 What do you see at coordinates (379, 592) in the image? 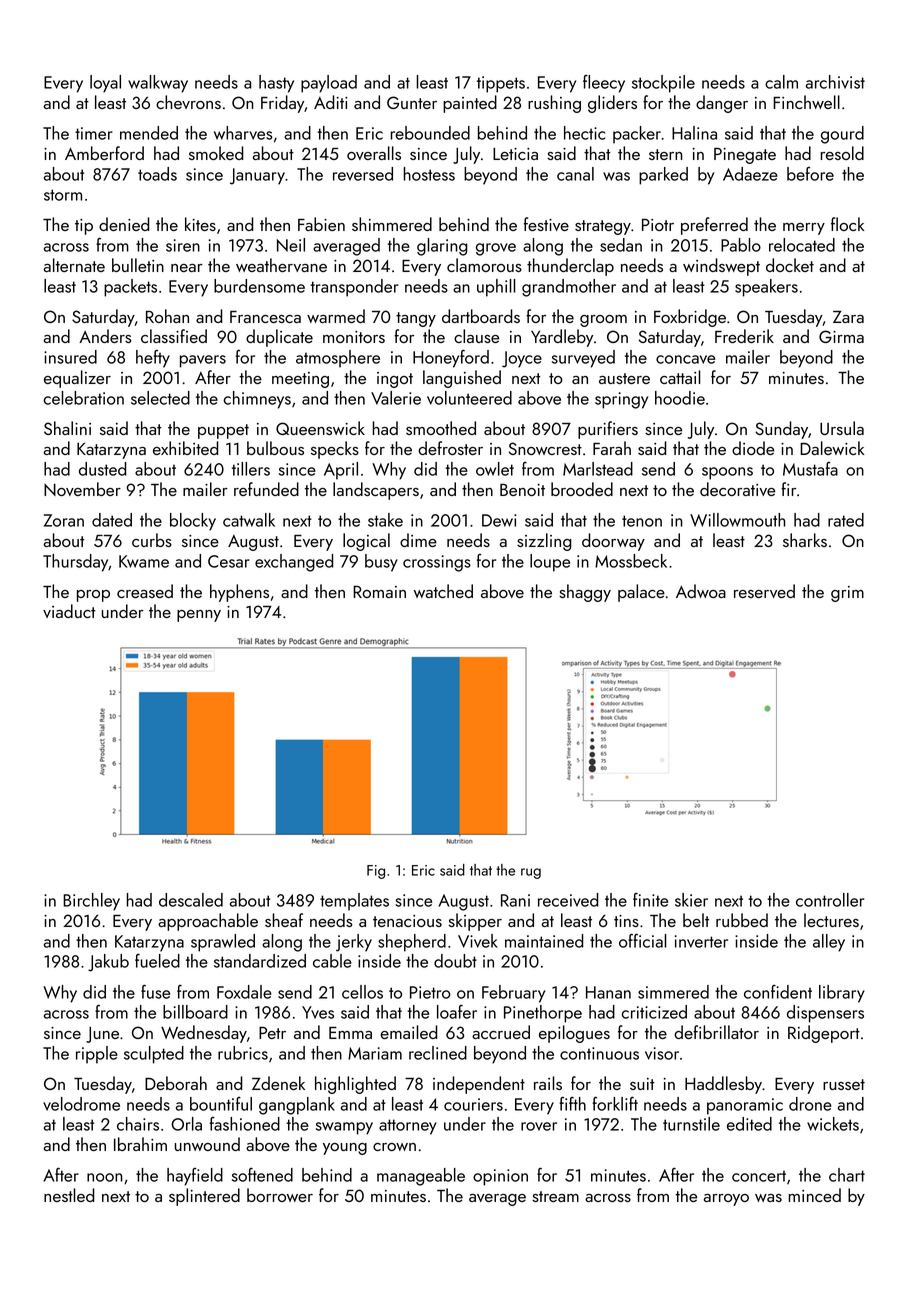
I see `Romain` at bounding box center [379, 592].
